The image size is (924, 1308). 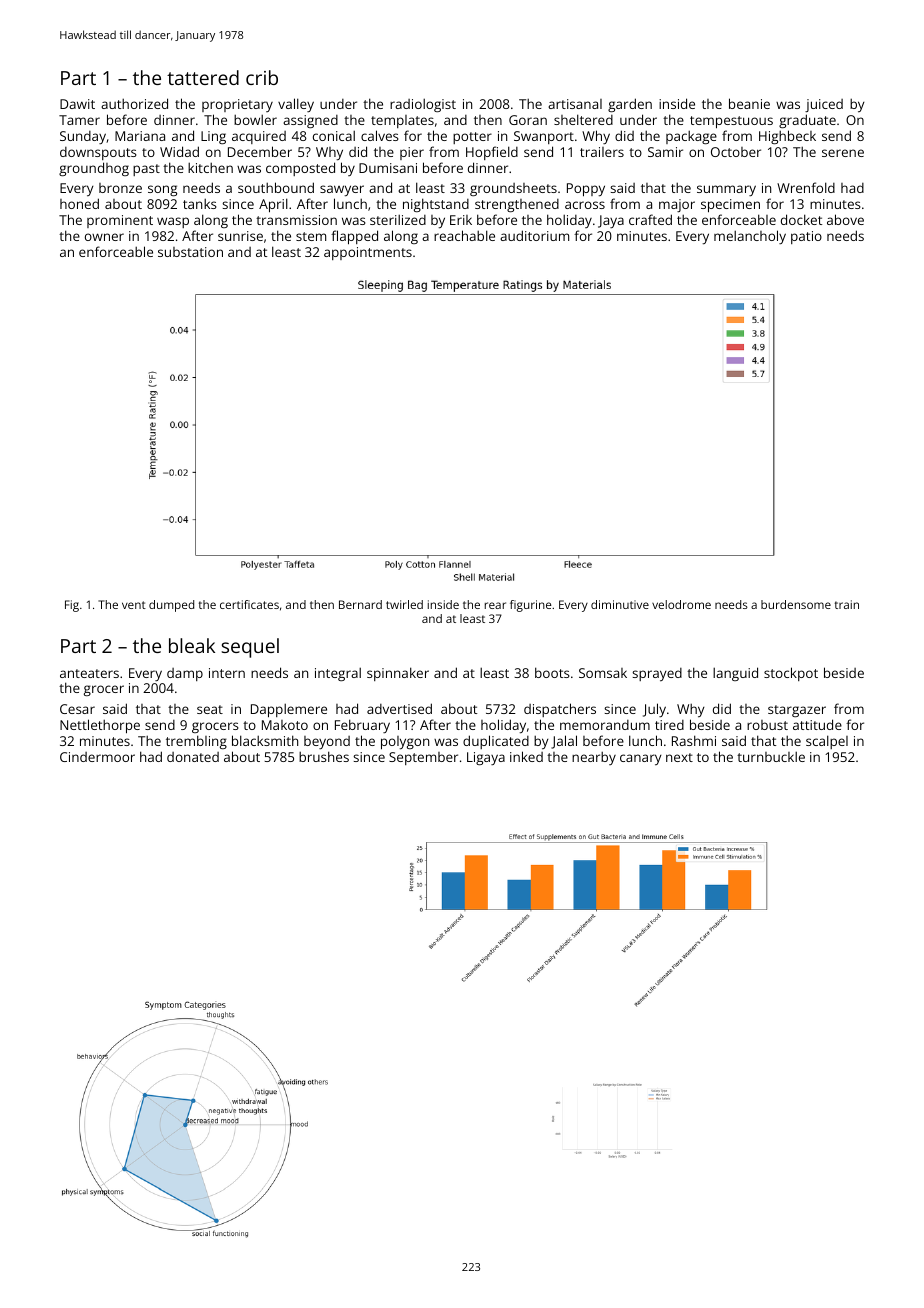 What do you see at coordinates (665, 152) in the screenshot?
I see `Samir` at bounding box center [665, 152].
